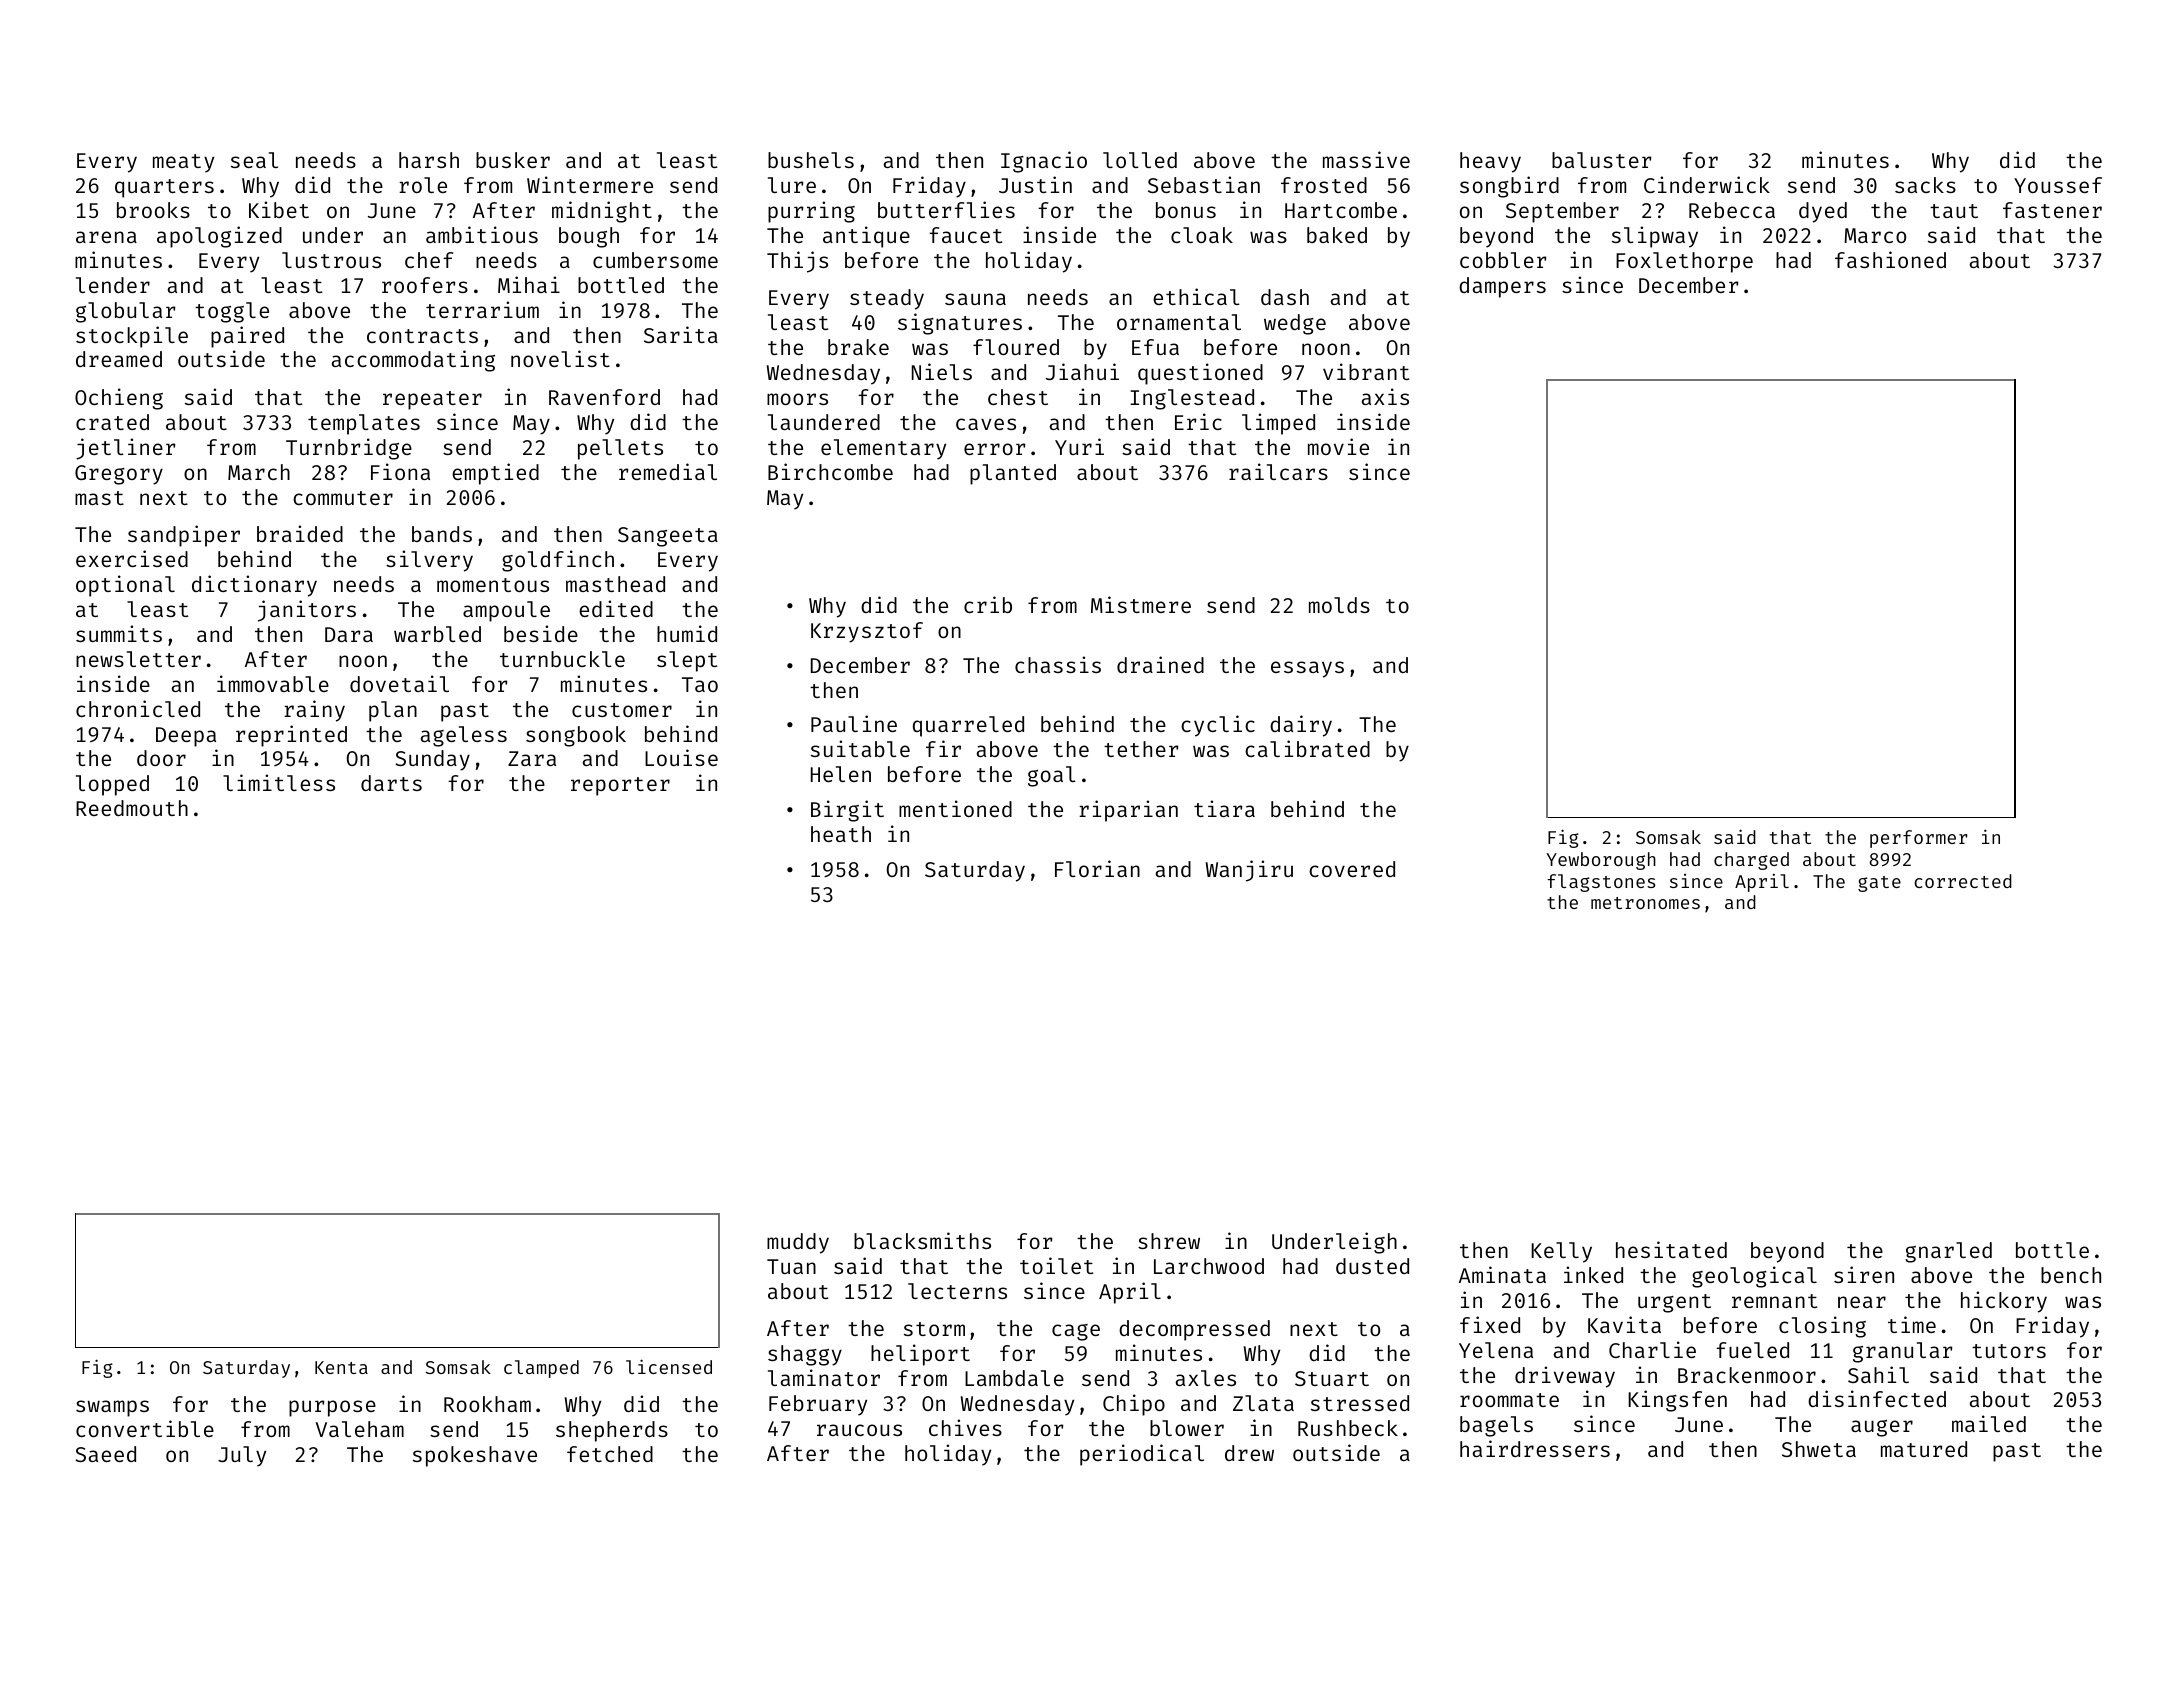  I want to click on molds, so click(1339, 605).
